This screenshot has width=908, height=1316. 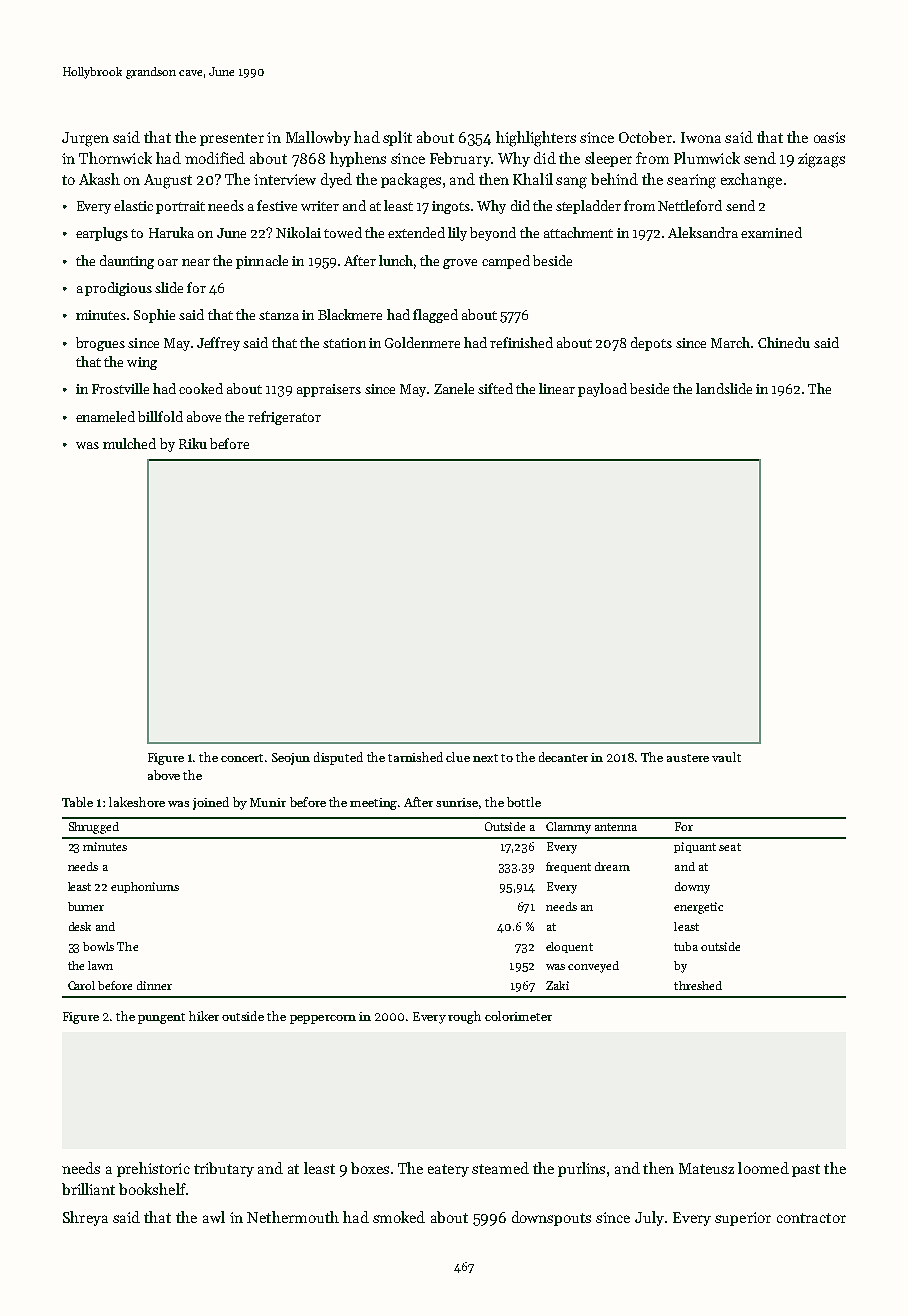 What do you see at coordinates (457, 802) in the screenshot?
I see `sunrise` at bounding box center [457, 802].
